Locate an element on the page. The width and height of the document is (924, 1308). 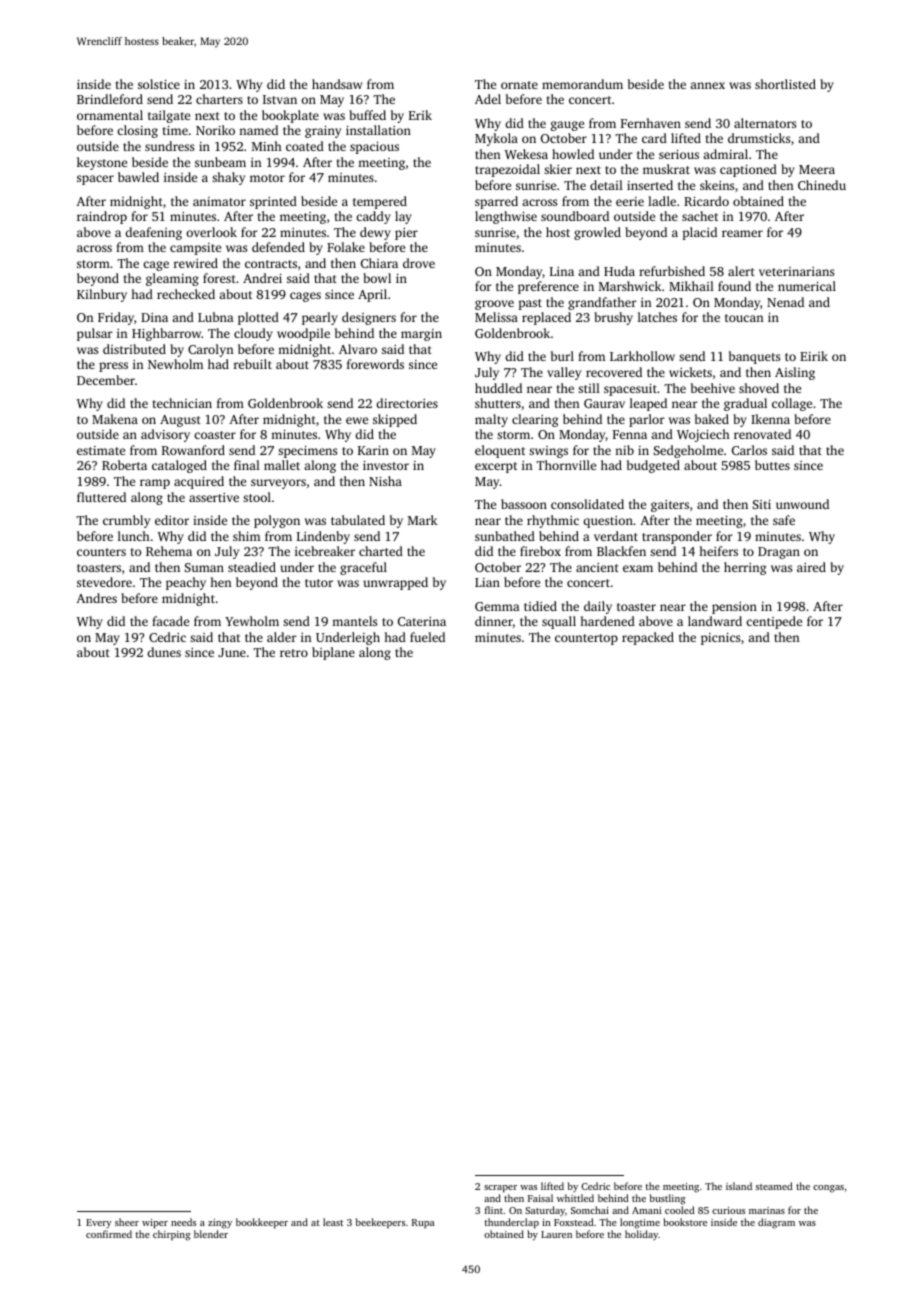
tempered is located at coordinates (380, 202).
